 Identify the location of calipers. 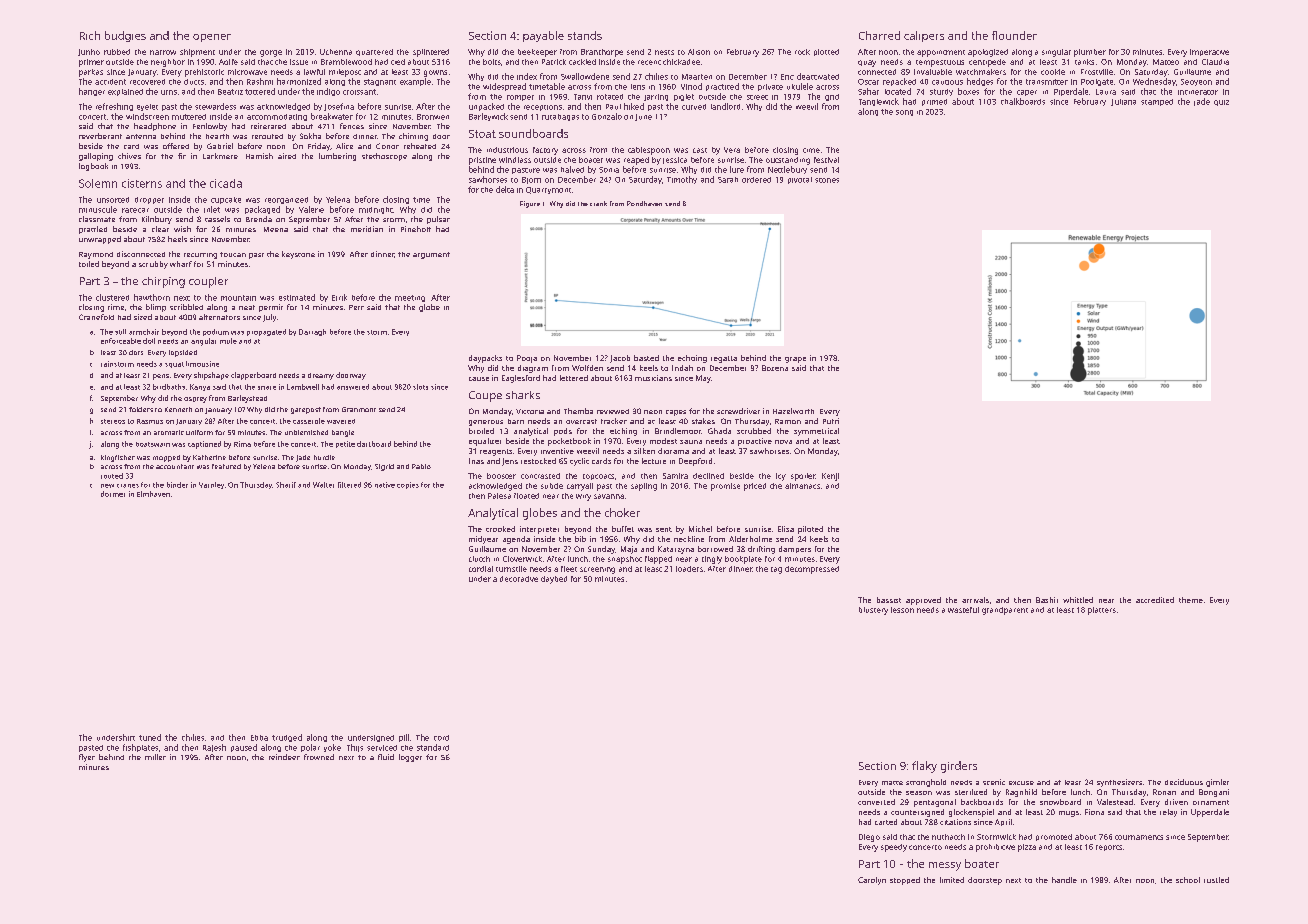
(924, 36).
